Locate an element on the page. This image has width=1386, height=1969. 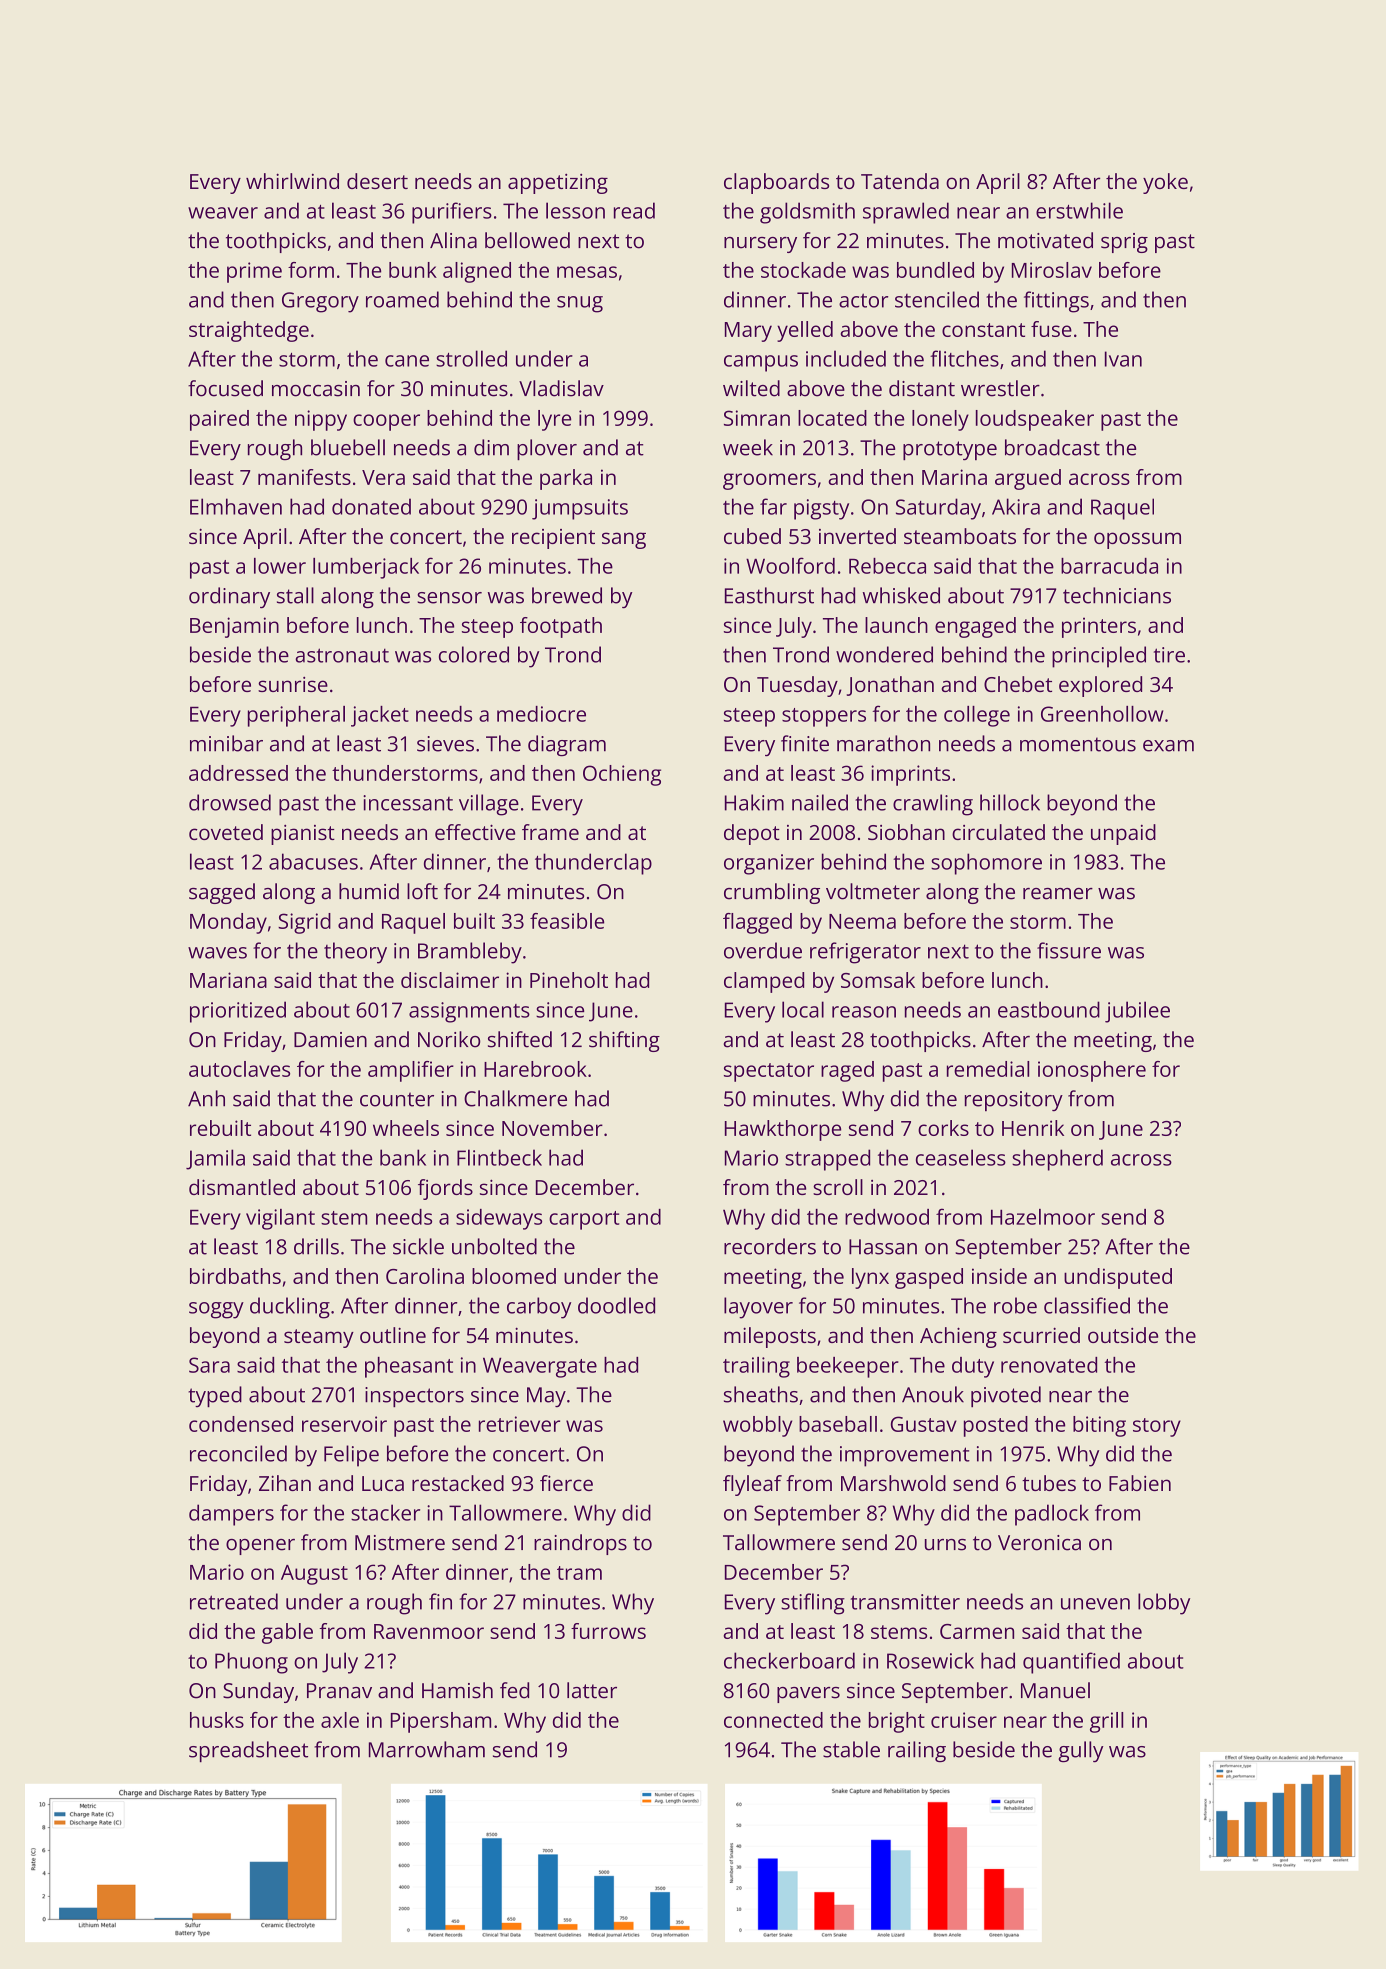
shepherd is located at coordinates (1057, 1160).
